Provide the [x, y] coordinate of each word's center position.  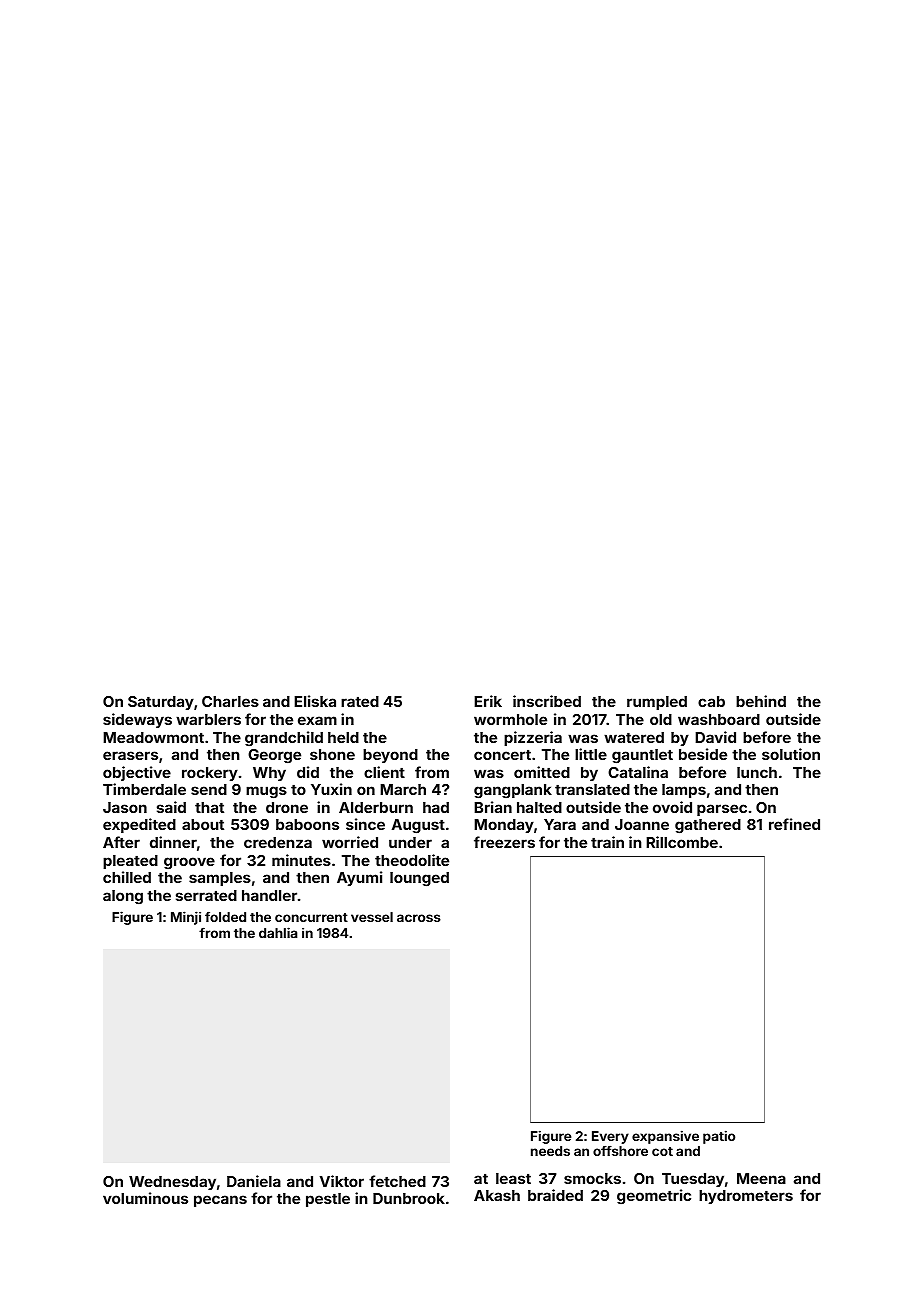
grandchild [284, 738]
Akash [497, 1195]
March [403, 789]
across [419, 918]
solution [791, 754]
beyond [390, 756]
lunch [757, 772]
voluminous [145, 1198]
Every [610, 1137]
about [203, 824]
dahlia [278, 932]
